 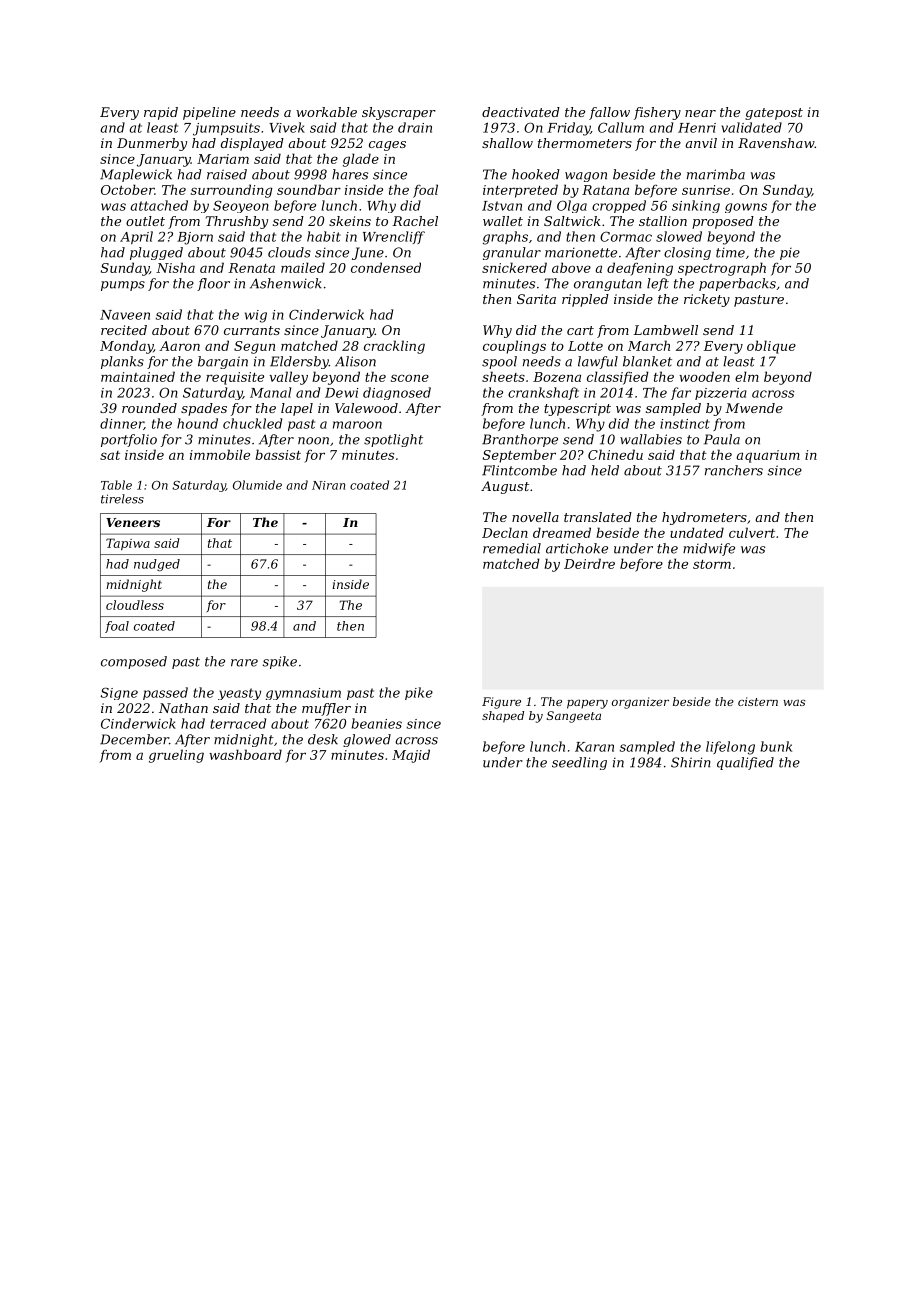 What do you see at coordinates (758, 701) in the page?
I see `cistern` at bounding box center [758, 701].
